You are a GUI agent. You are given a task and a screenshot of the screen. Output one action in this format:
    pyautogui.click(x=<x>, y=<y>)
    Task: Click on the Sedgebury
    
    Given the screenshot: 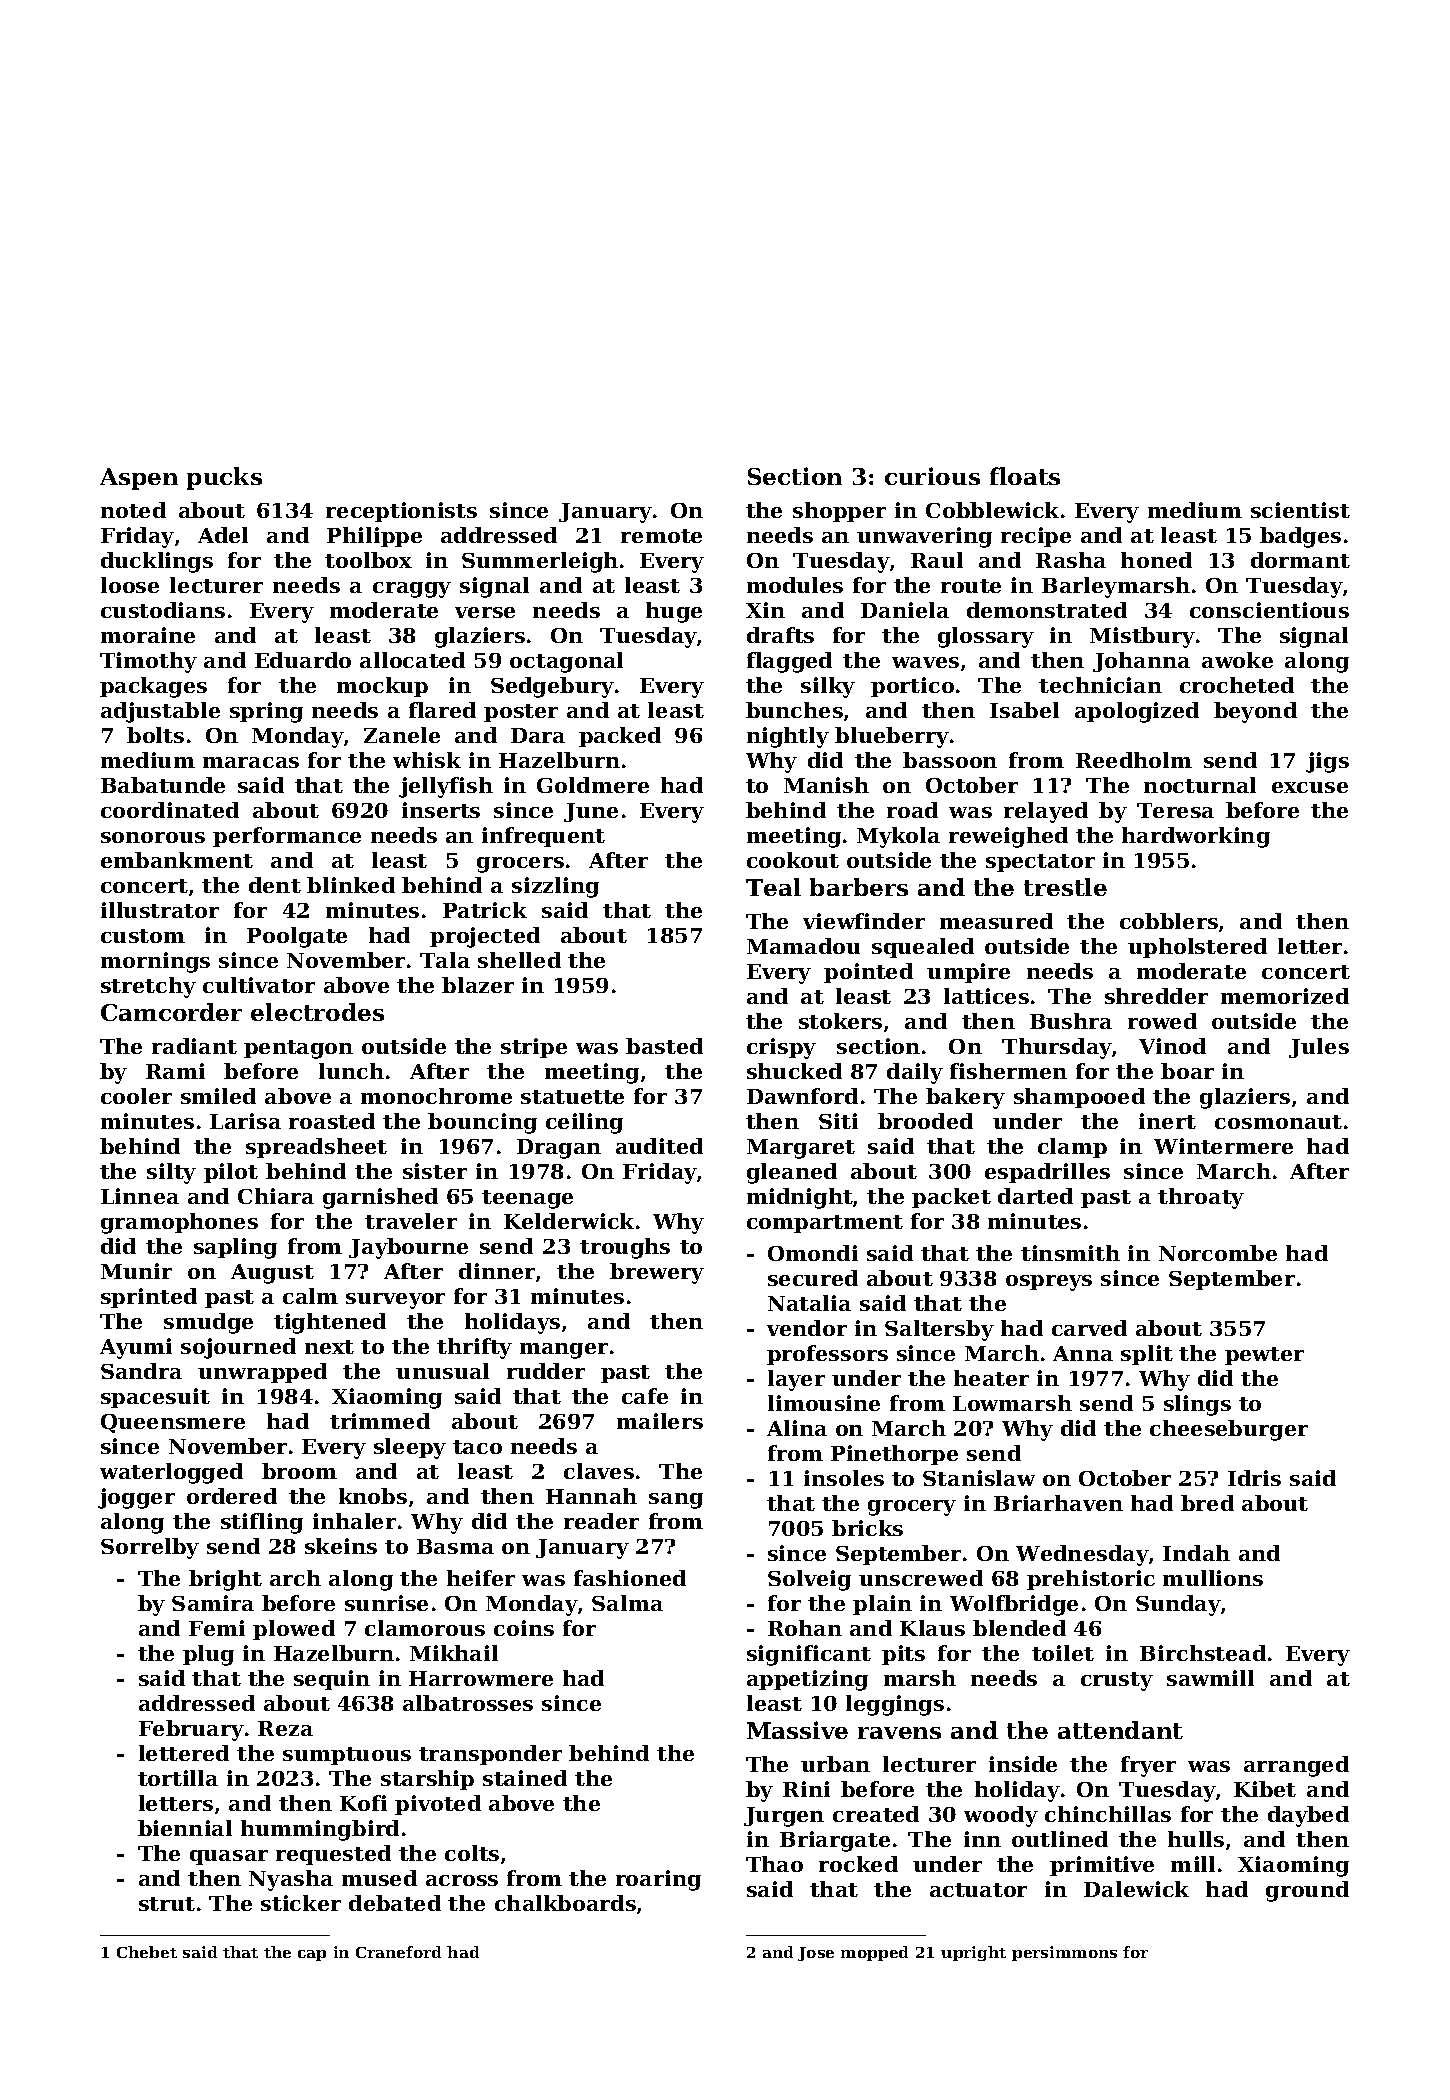 What is the action you would take?
    pyautogui.click(x=552, y=687)
